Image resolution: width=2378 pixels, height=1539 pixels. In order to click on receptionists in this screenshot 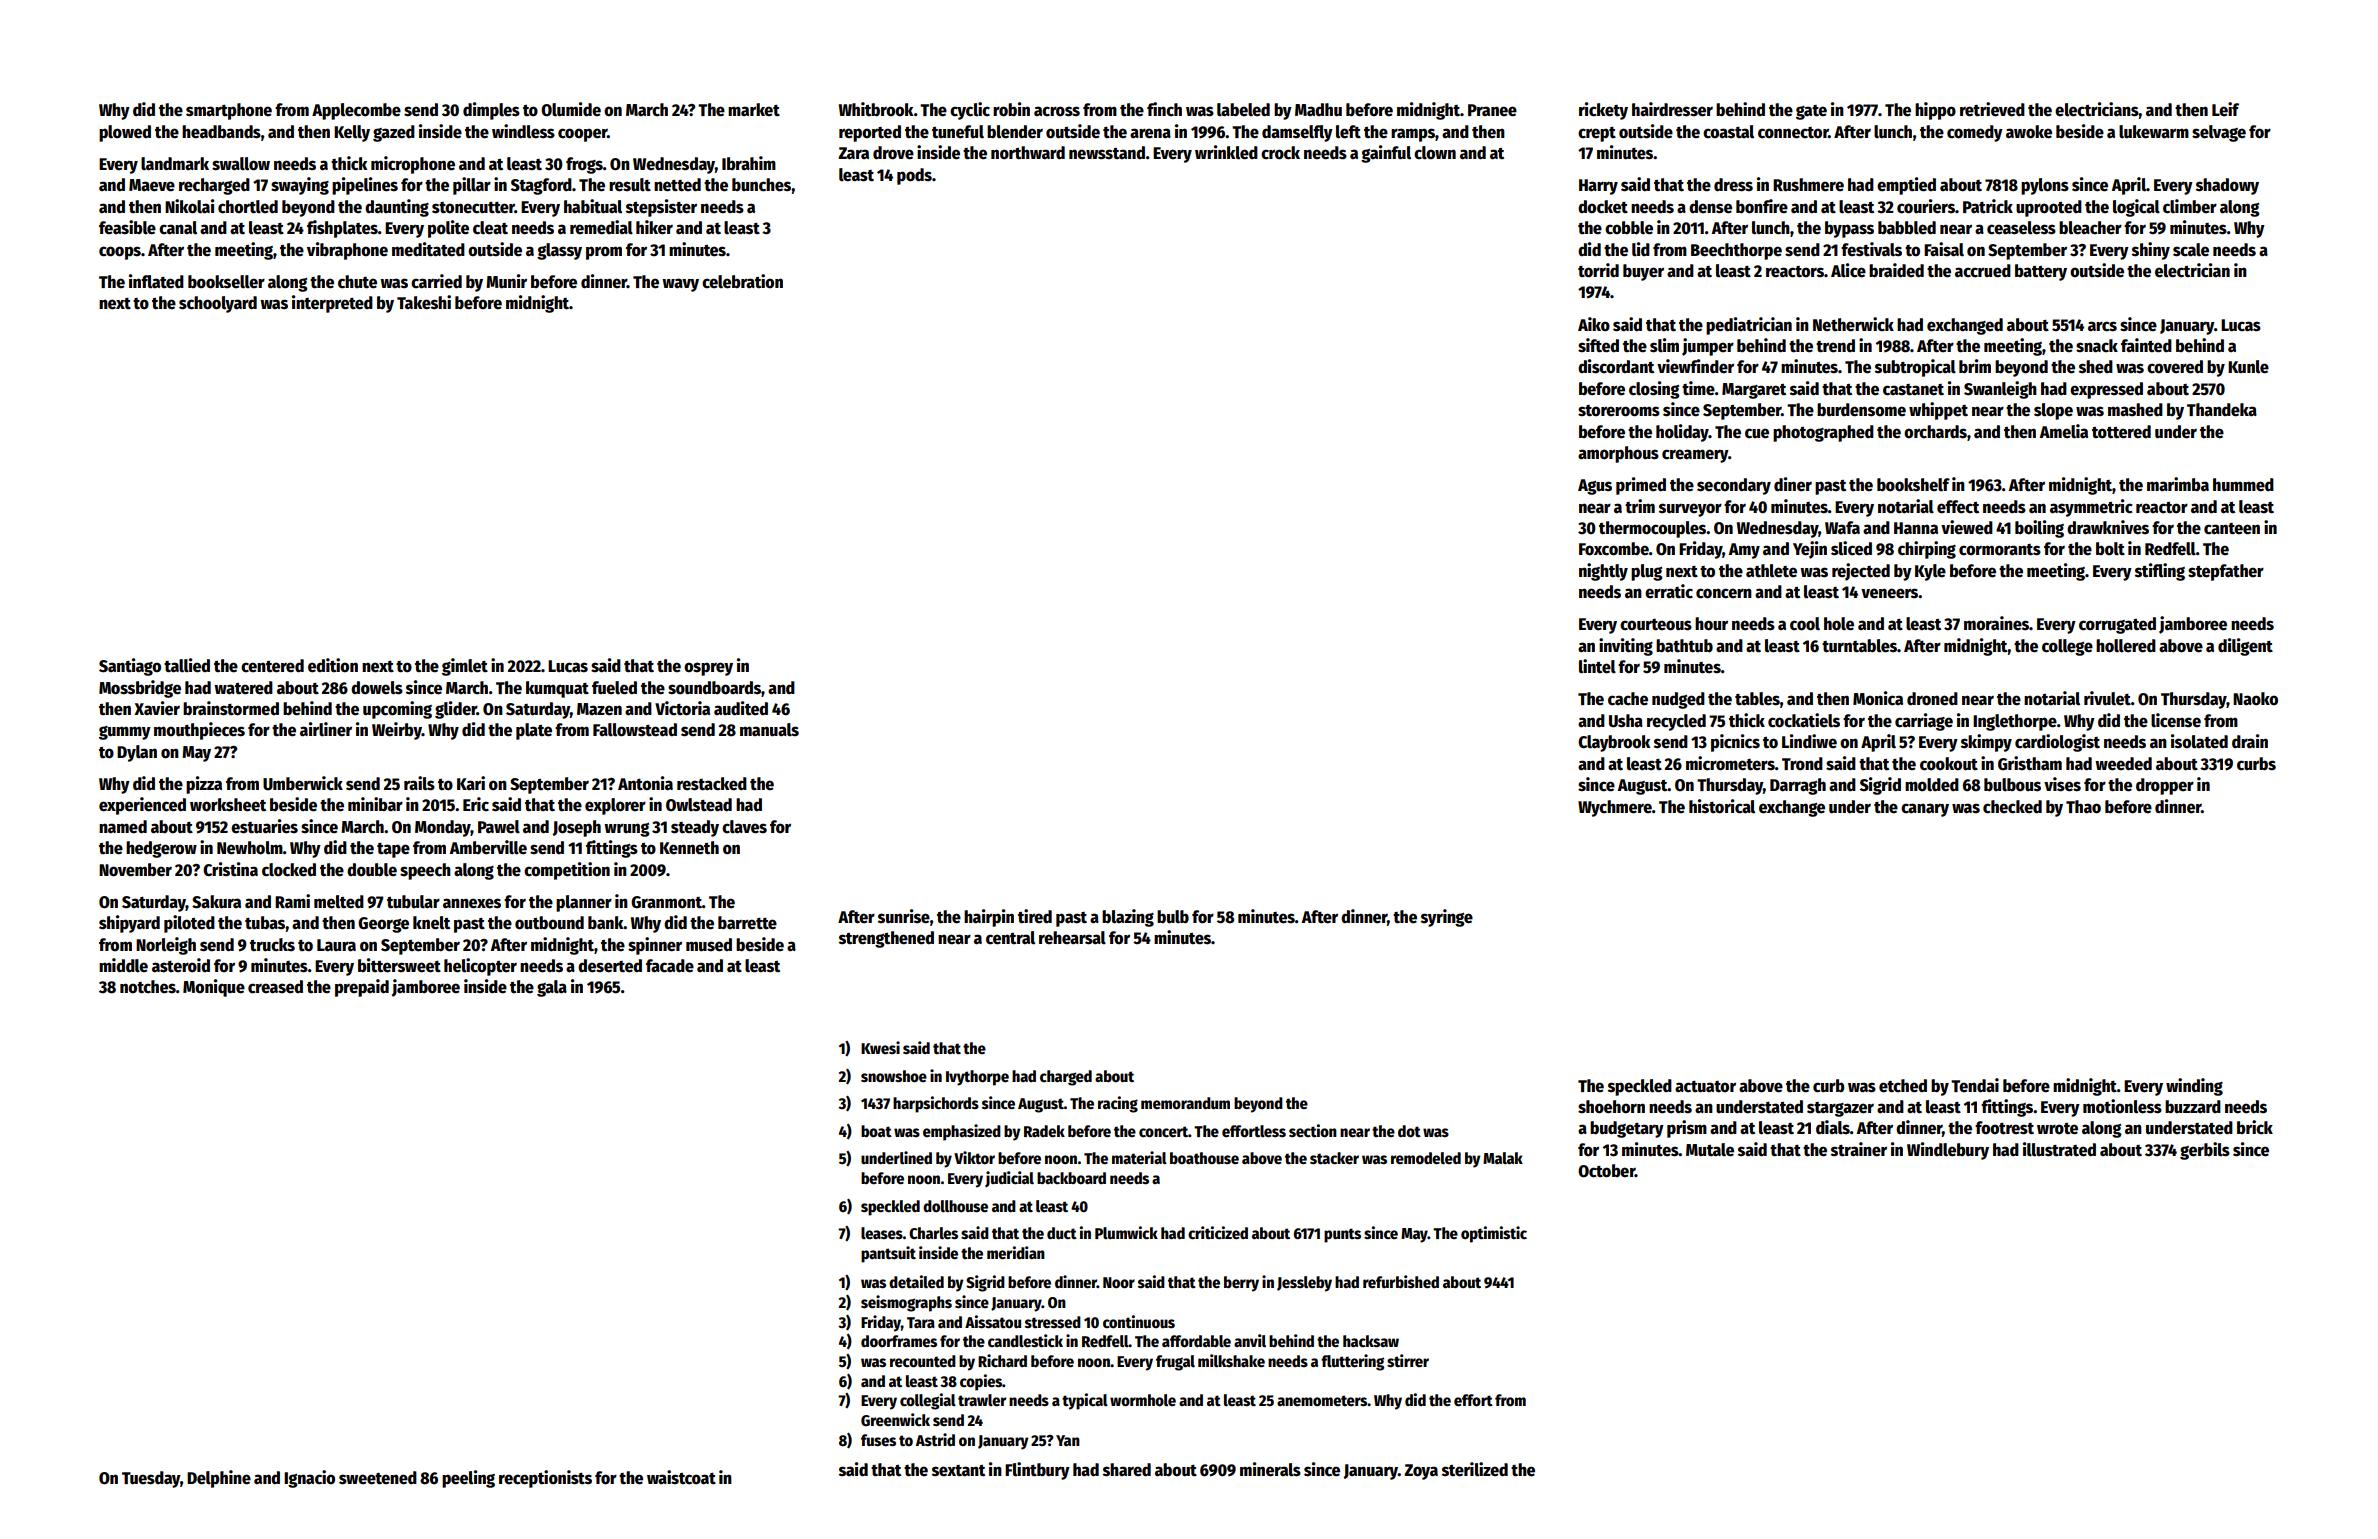, I will do `click(545, 1479)`.
